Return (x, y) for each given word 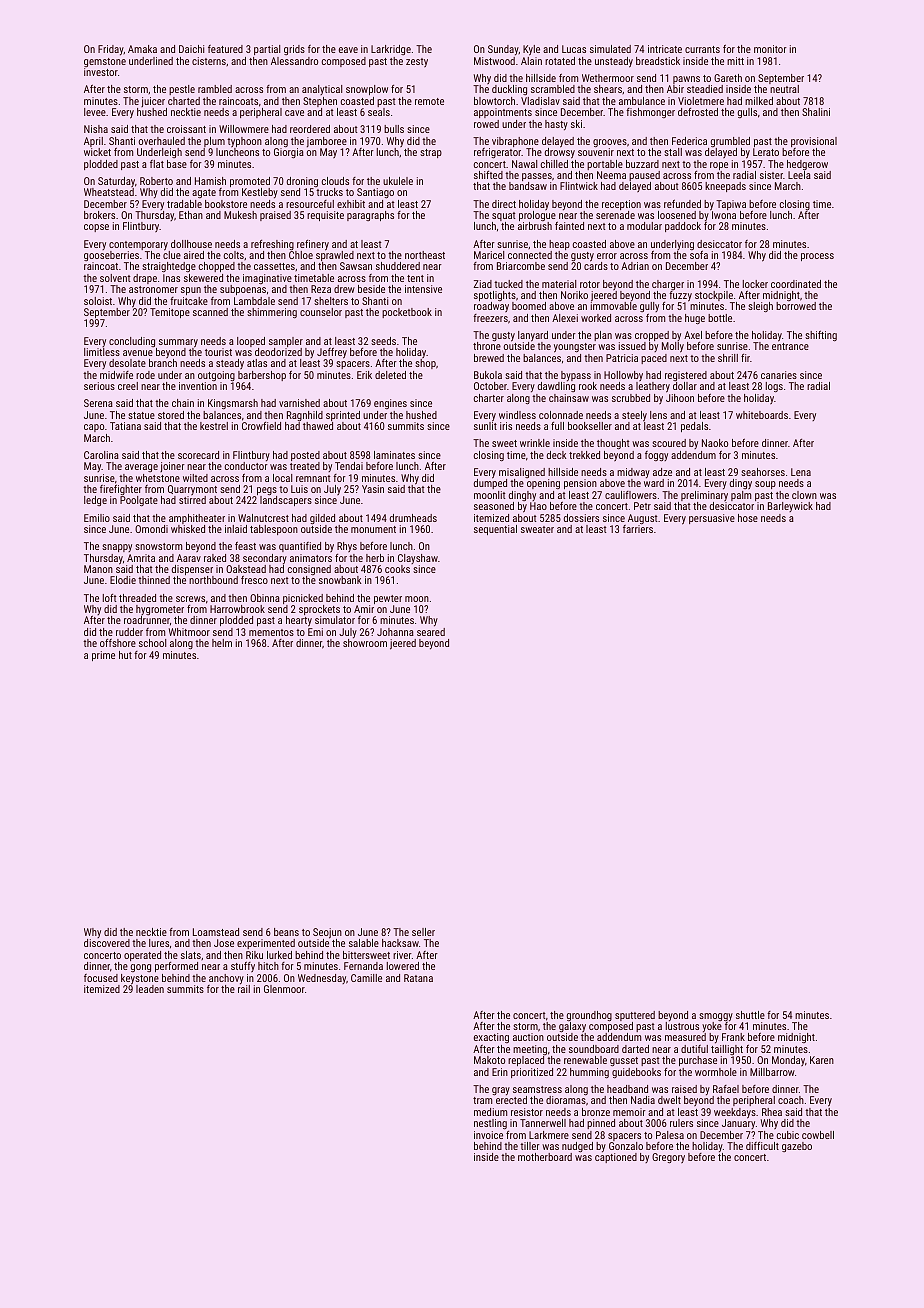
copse (96, 228)
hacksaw (400, 943)
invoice (488, 1135)
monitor (770, 49)
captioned (616, 1158)
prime (103, 656)
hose (748, 518)
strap (431, 153)
